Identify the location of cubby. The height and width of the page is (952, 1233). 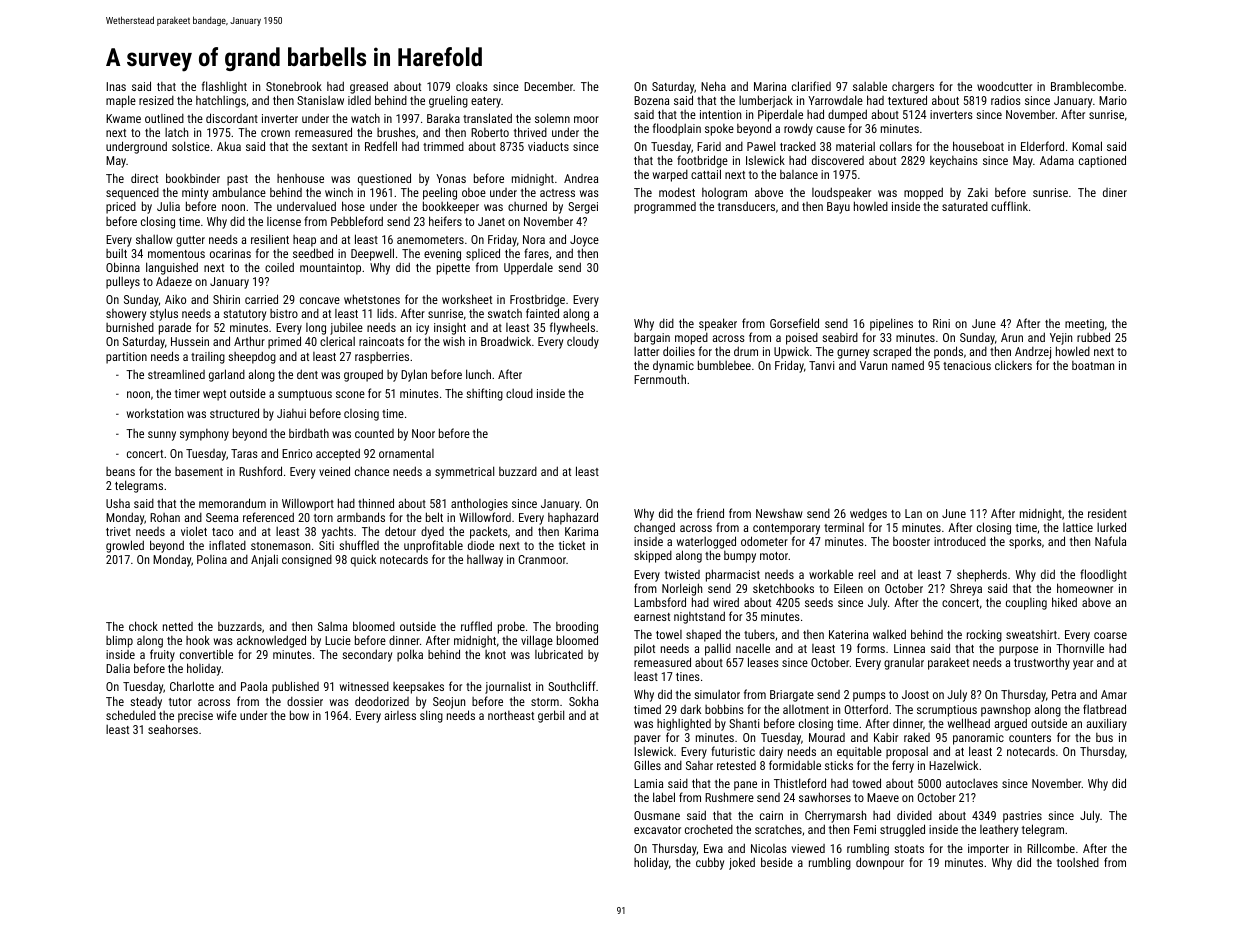
(710, 863).
